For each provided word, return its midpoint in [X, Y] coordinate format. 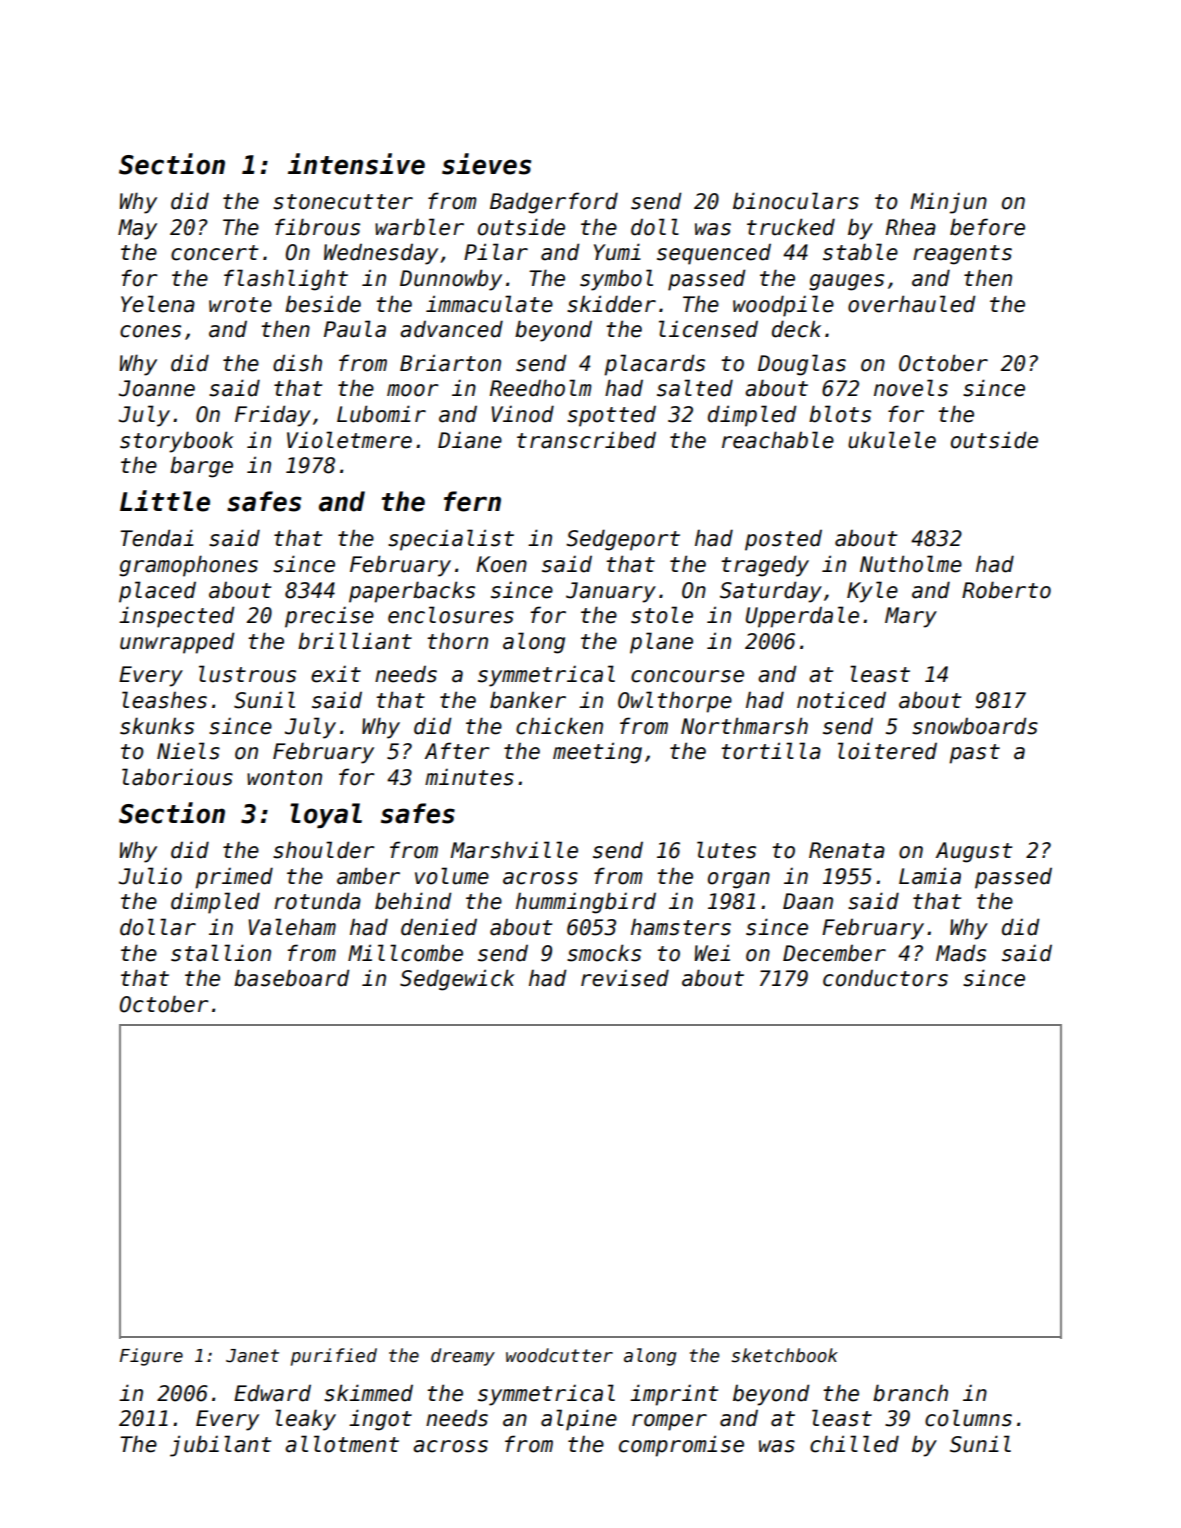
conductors [885, 978]
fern [472, 501]
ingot [380, 1420]
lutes [726, 850]
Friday [273, 416]
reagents [962, 255]
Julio [150, 876]
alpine [579, 1420]
